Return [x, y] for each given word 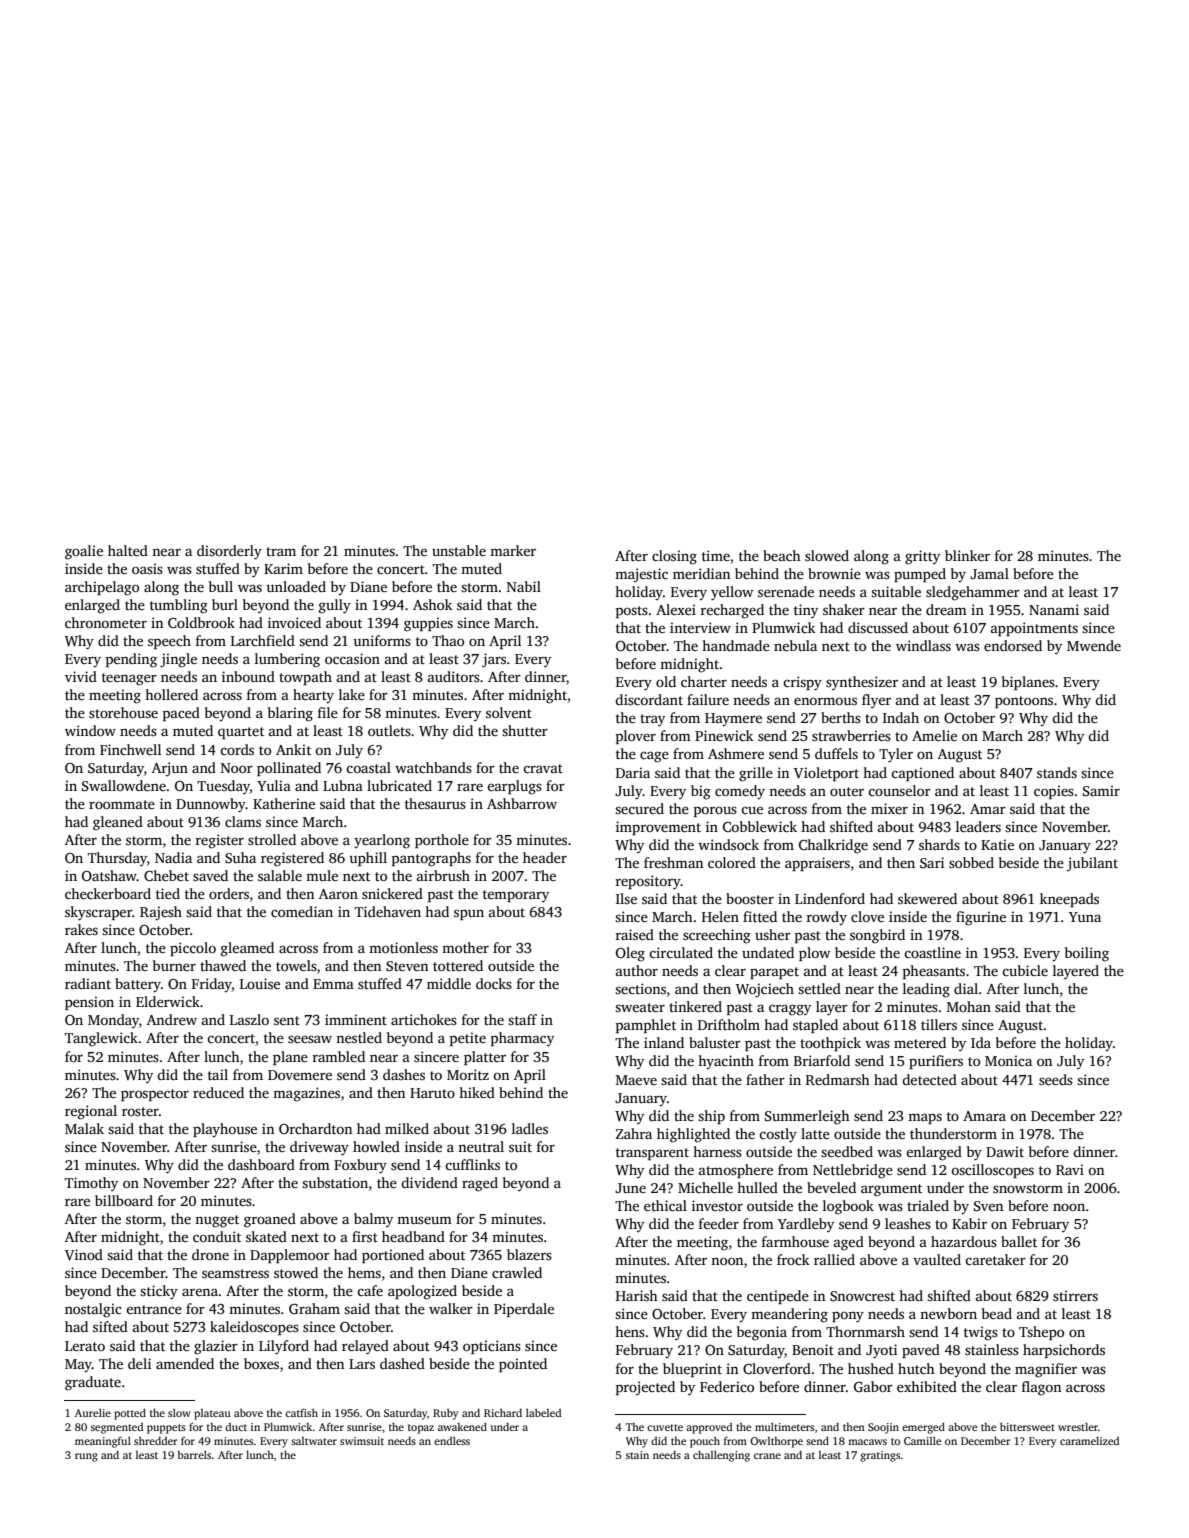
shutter [525, 730]
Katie [997, 844]
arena [200, 1292]
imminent [356, 1019]
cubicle [1025, 970]
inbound [248, 676]
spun [469, 914]
